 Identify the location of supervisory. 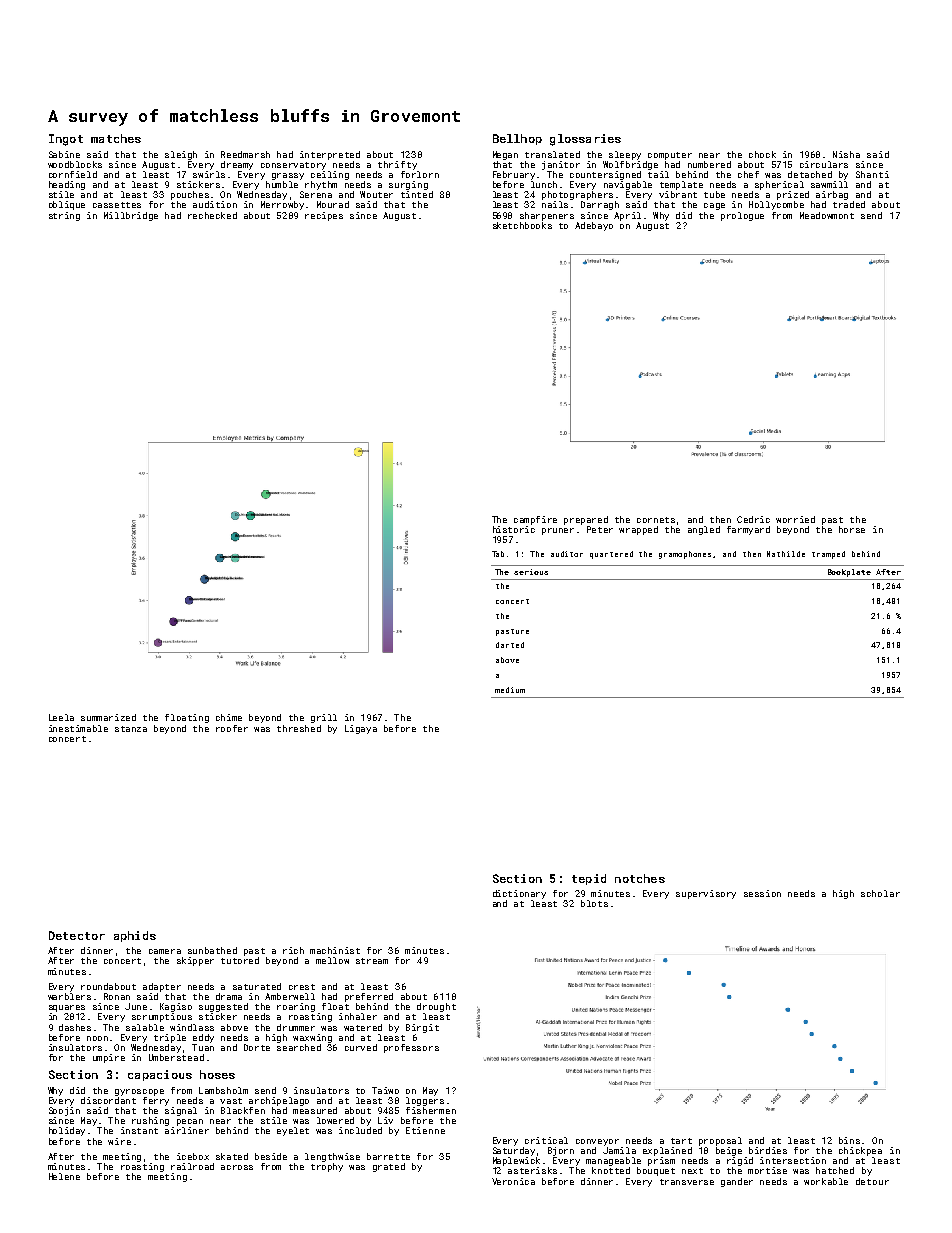
(706, 894).
